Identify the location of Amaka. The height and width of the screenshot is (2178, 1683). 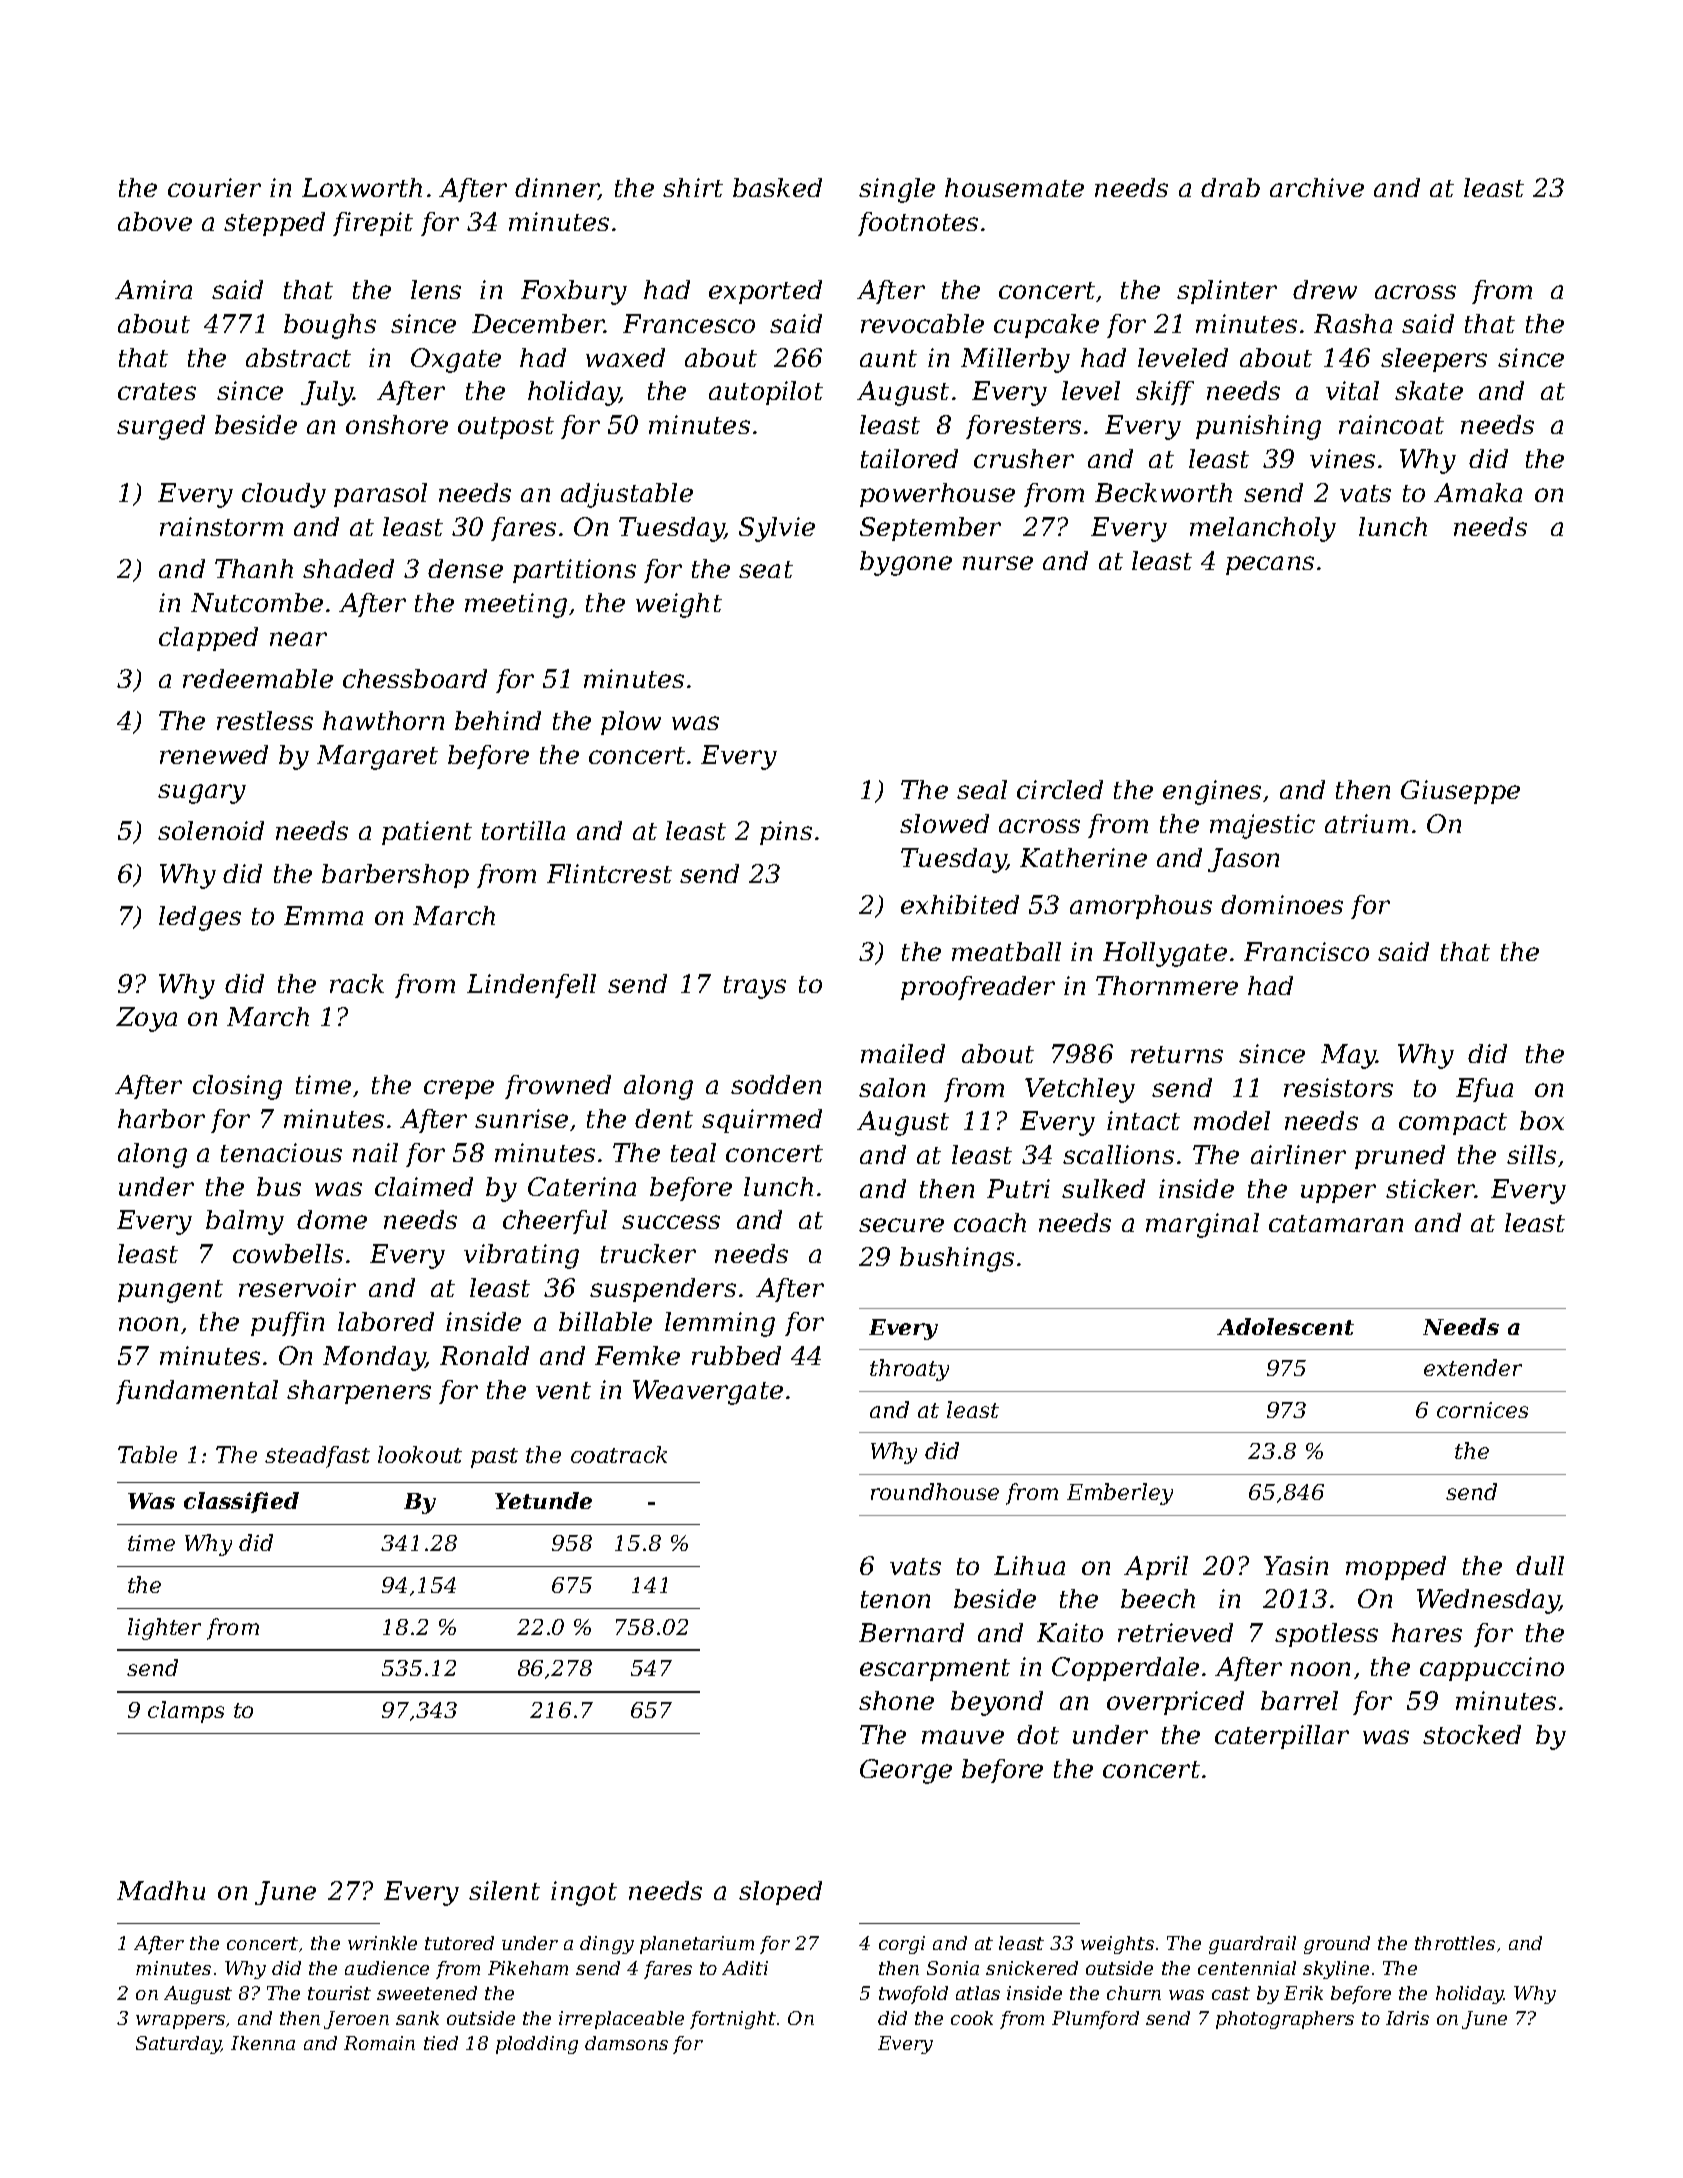
(1478, 492).
